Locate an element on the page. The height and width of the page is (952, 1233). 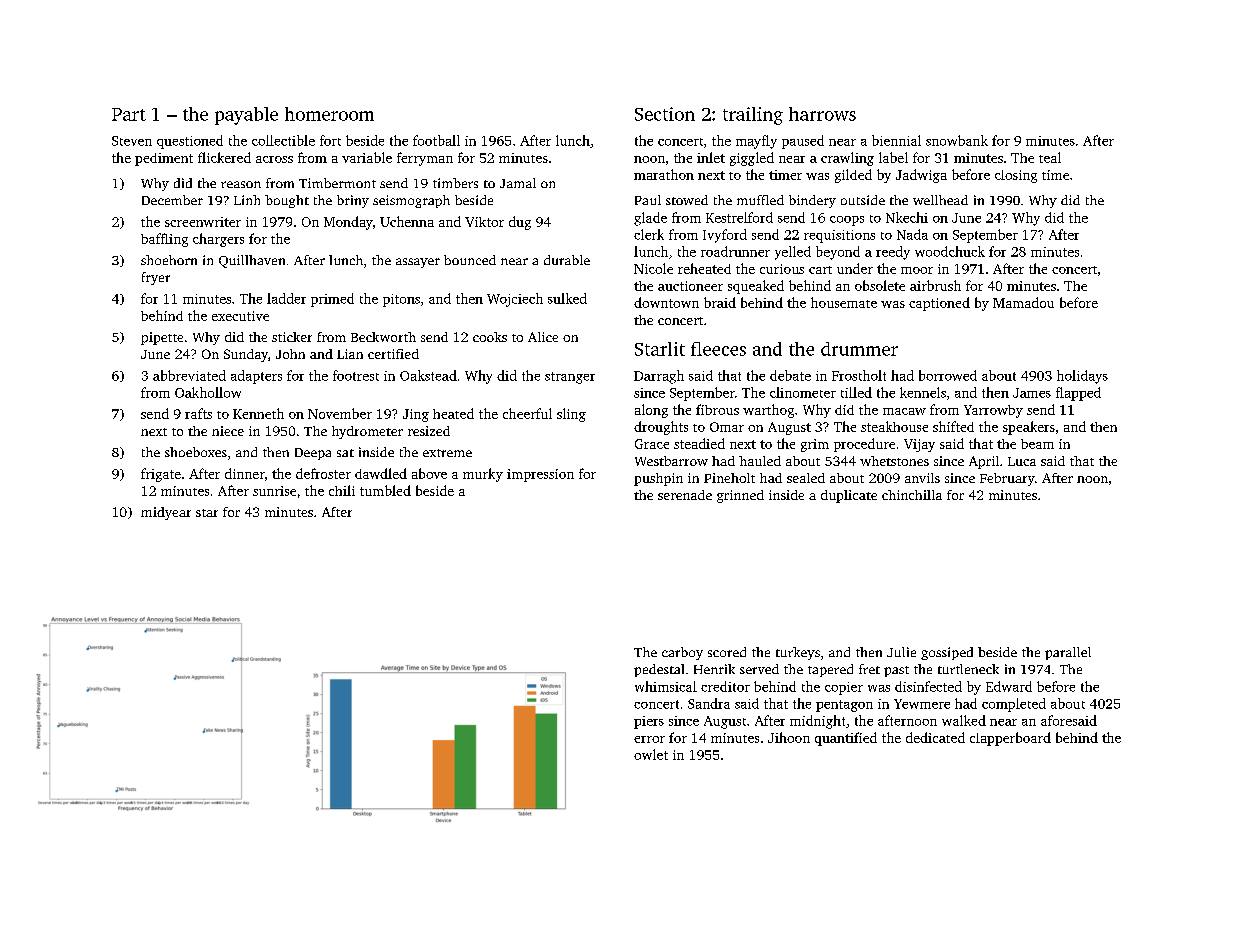
Jihoon is located at coordinates (789, 737).
